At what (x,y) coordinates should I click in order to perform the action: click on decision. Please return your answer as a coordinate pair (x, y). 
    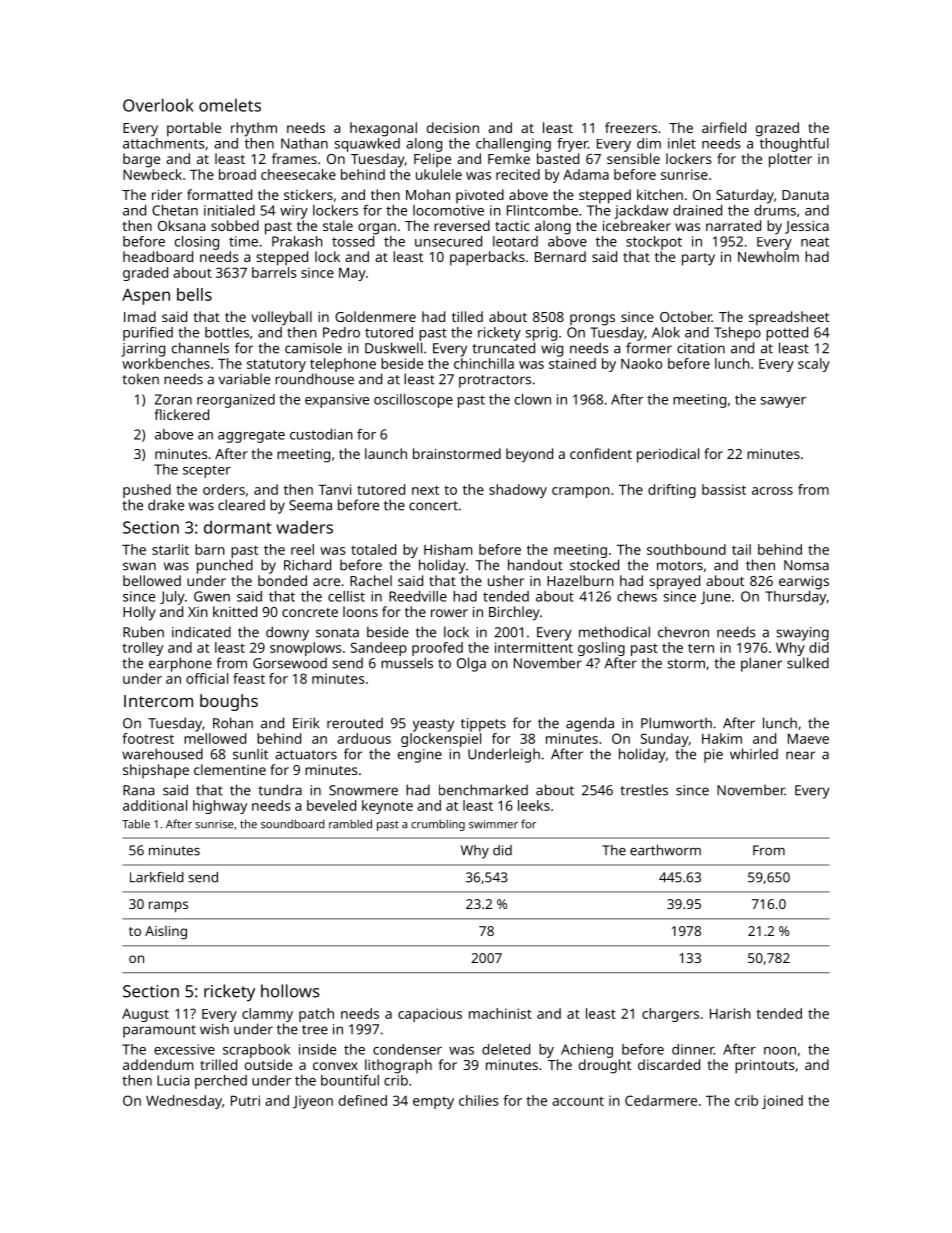
    Looking at the image, I should click on (453, 127).
